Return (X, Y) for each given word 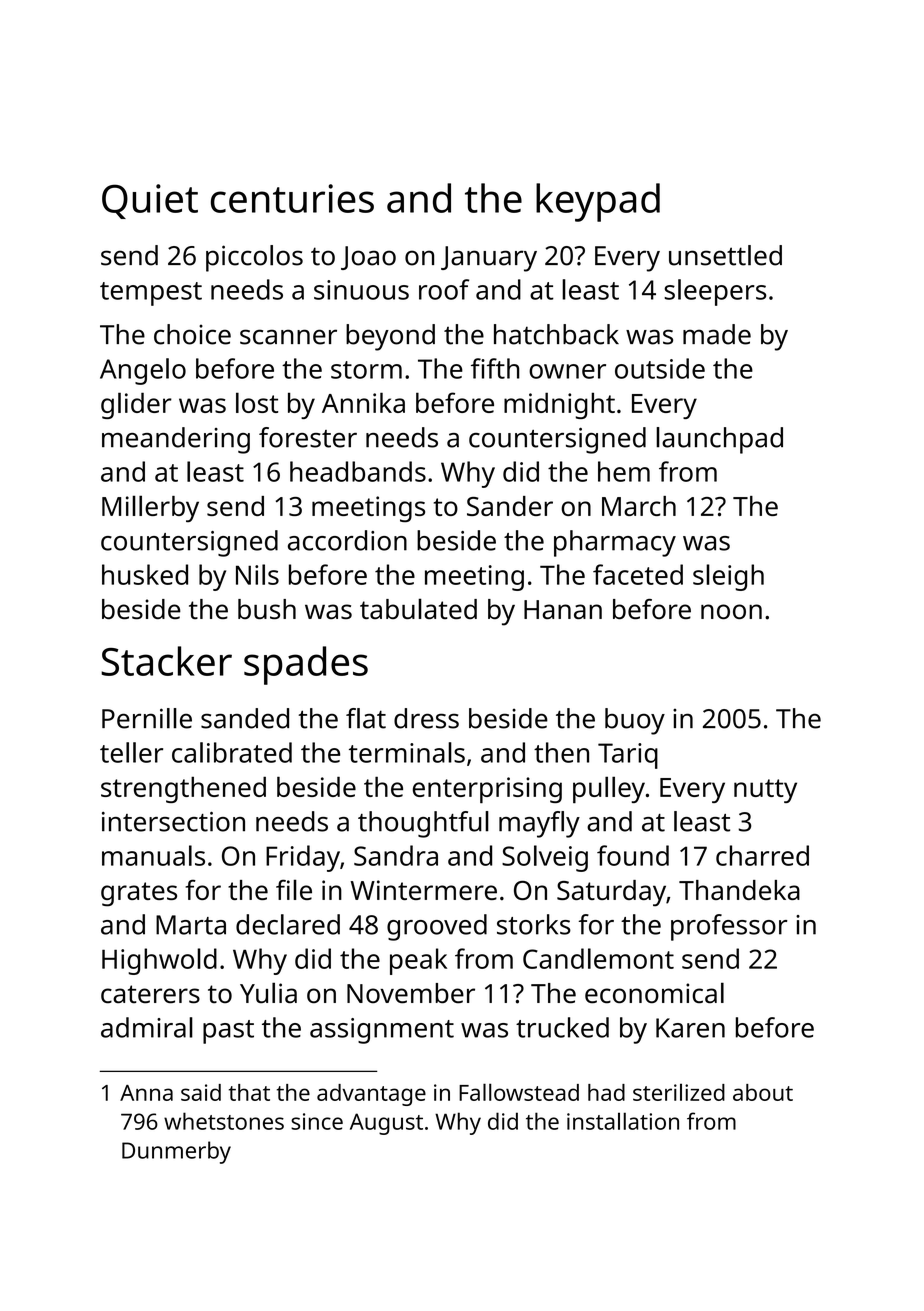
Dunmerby (176, 1152)
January (489, 259)
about (763, 1092)
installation (623, 1121)
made (717, 334)
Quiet (150, 201)
